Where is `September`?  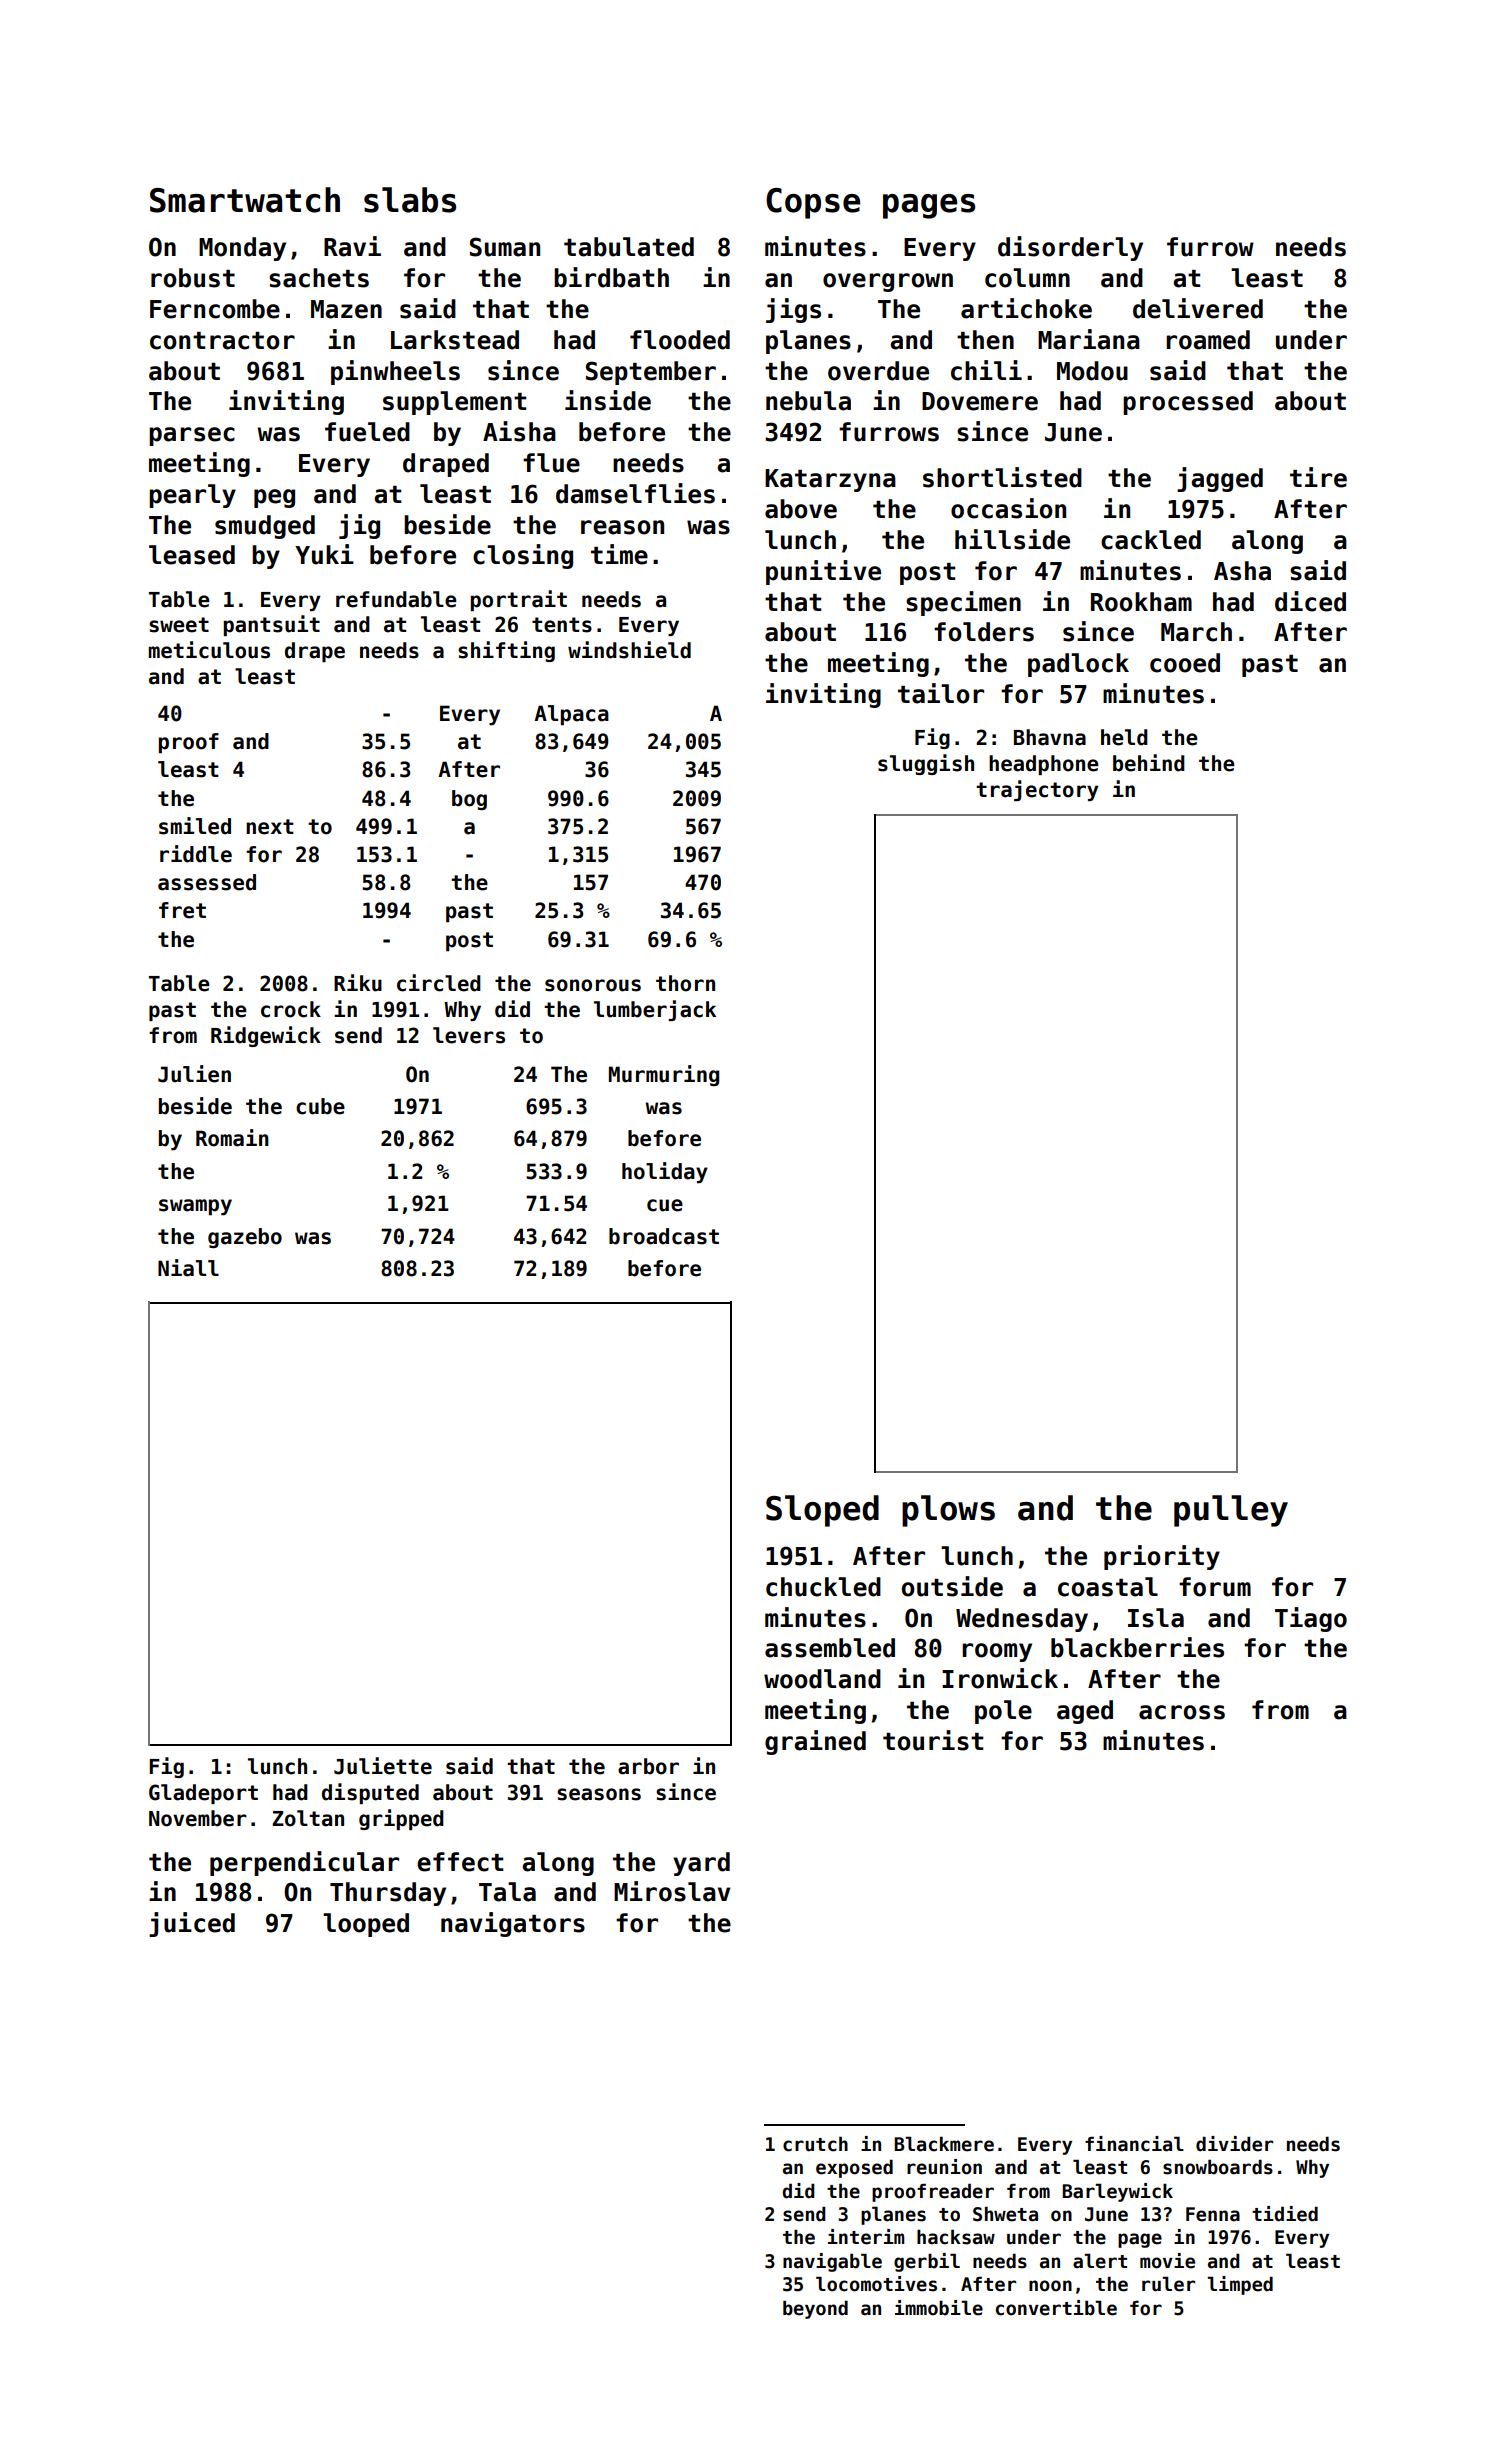
September is located at coordinates (651, 373).
